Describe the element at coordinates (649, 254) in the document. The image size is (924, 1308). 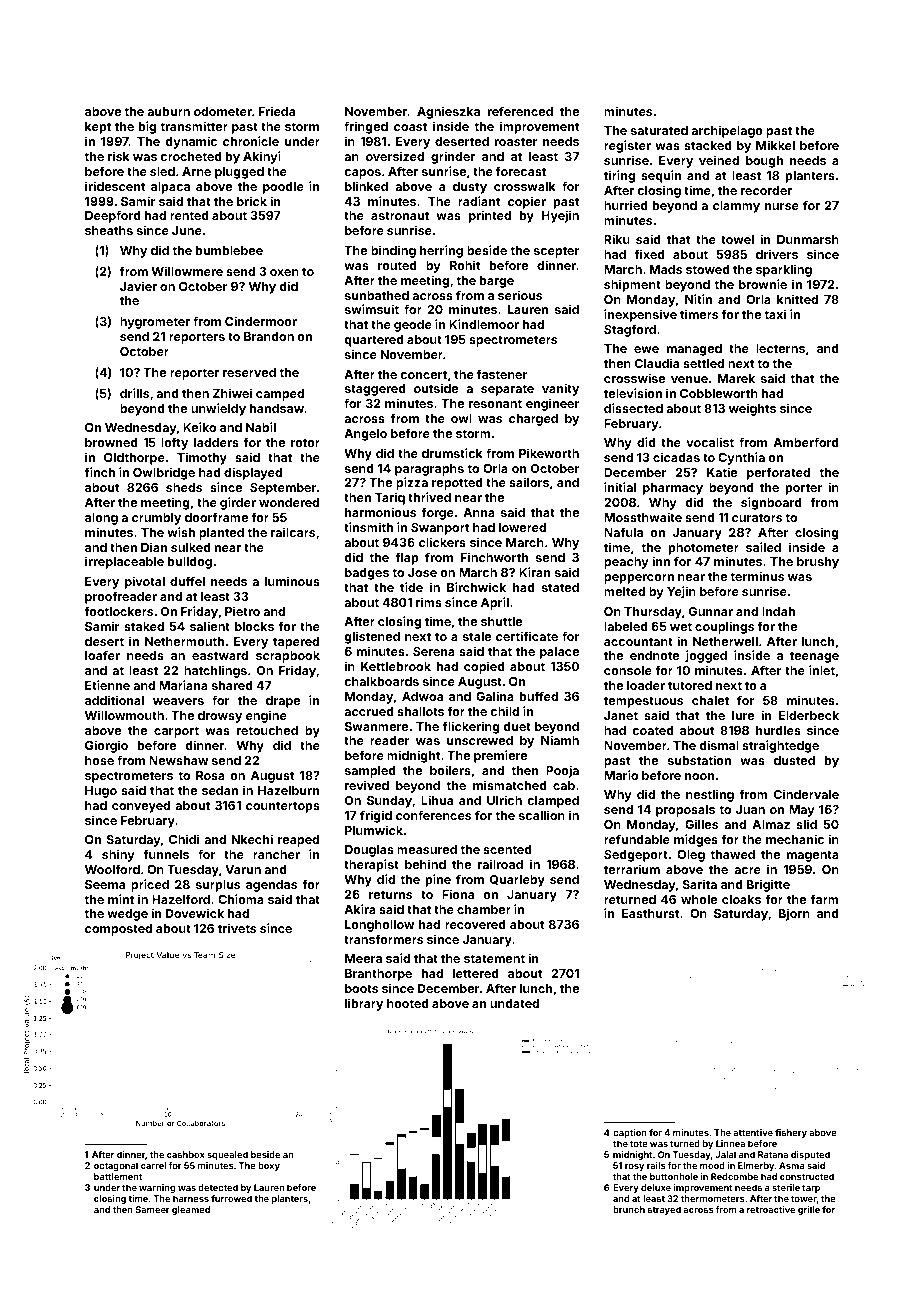
I see `fixed` at that location.
